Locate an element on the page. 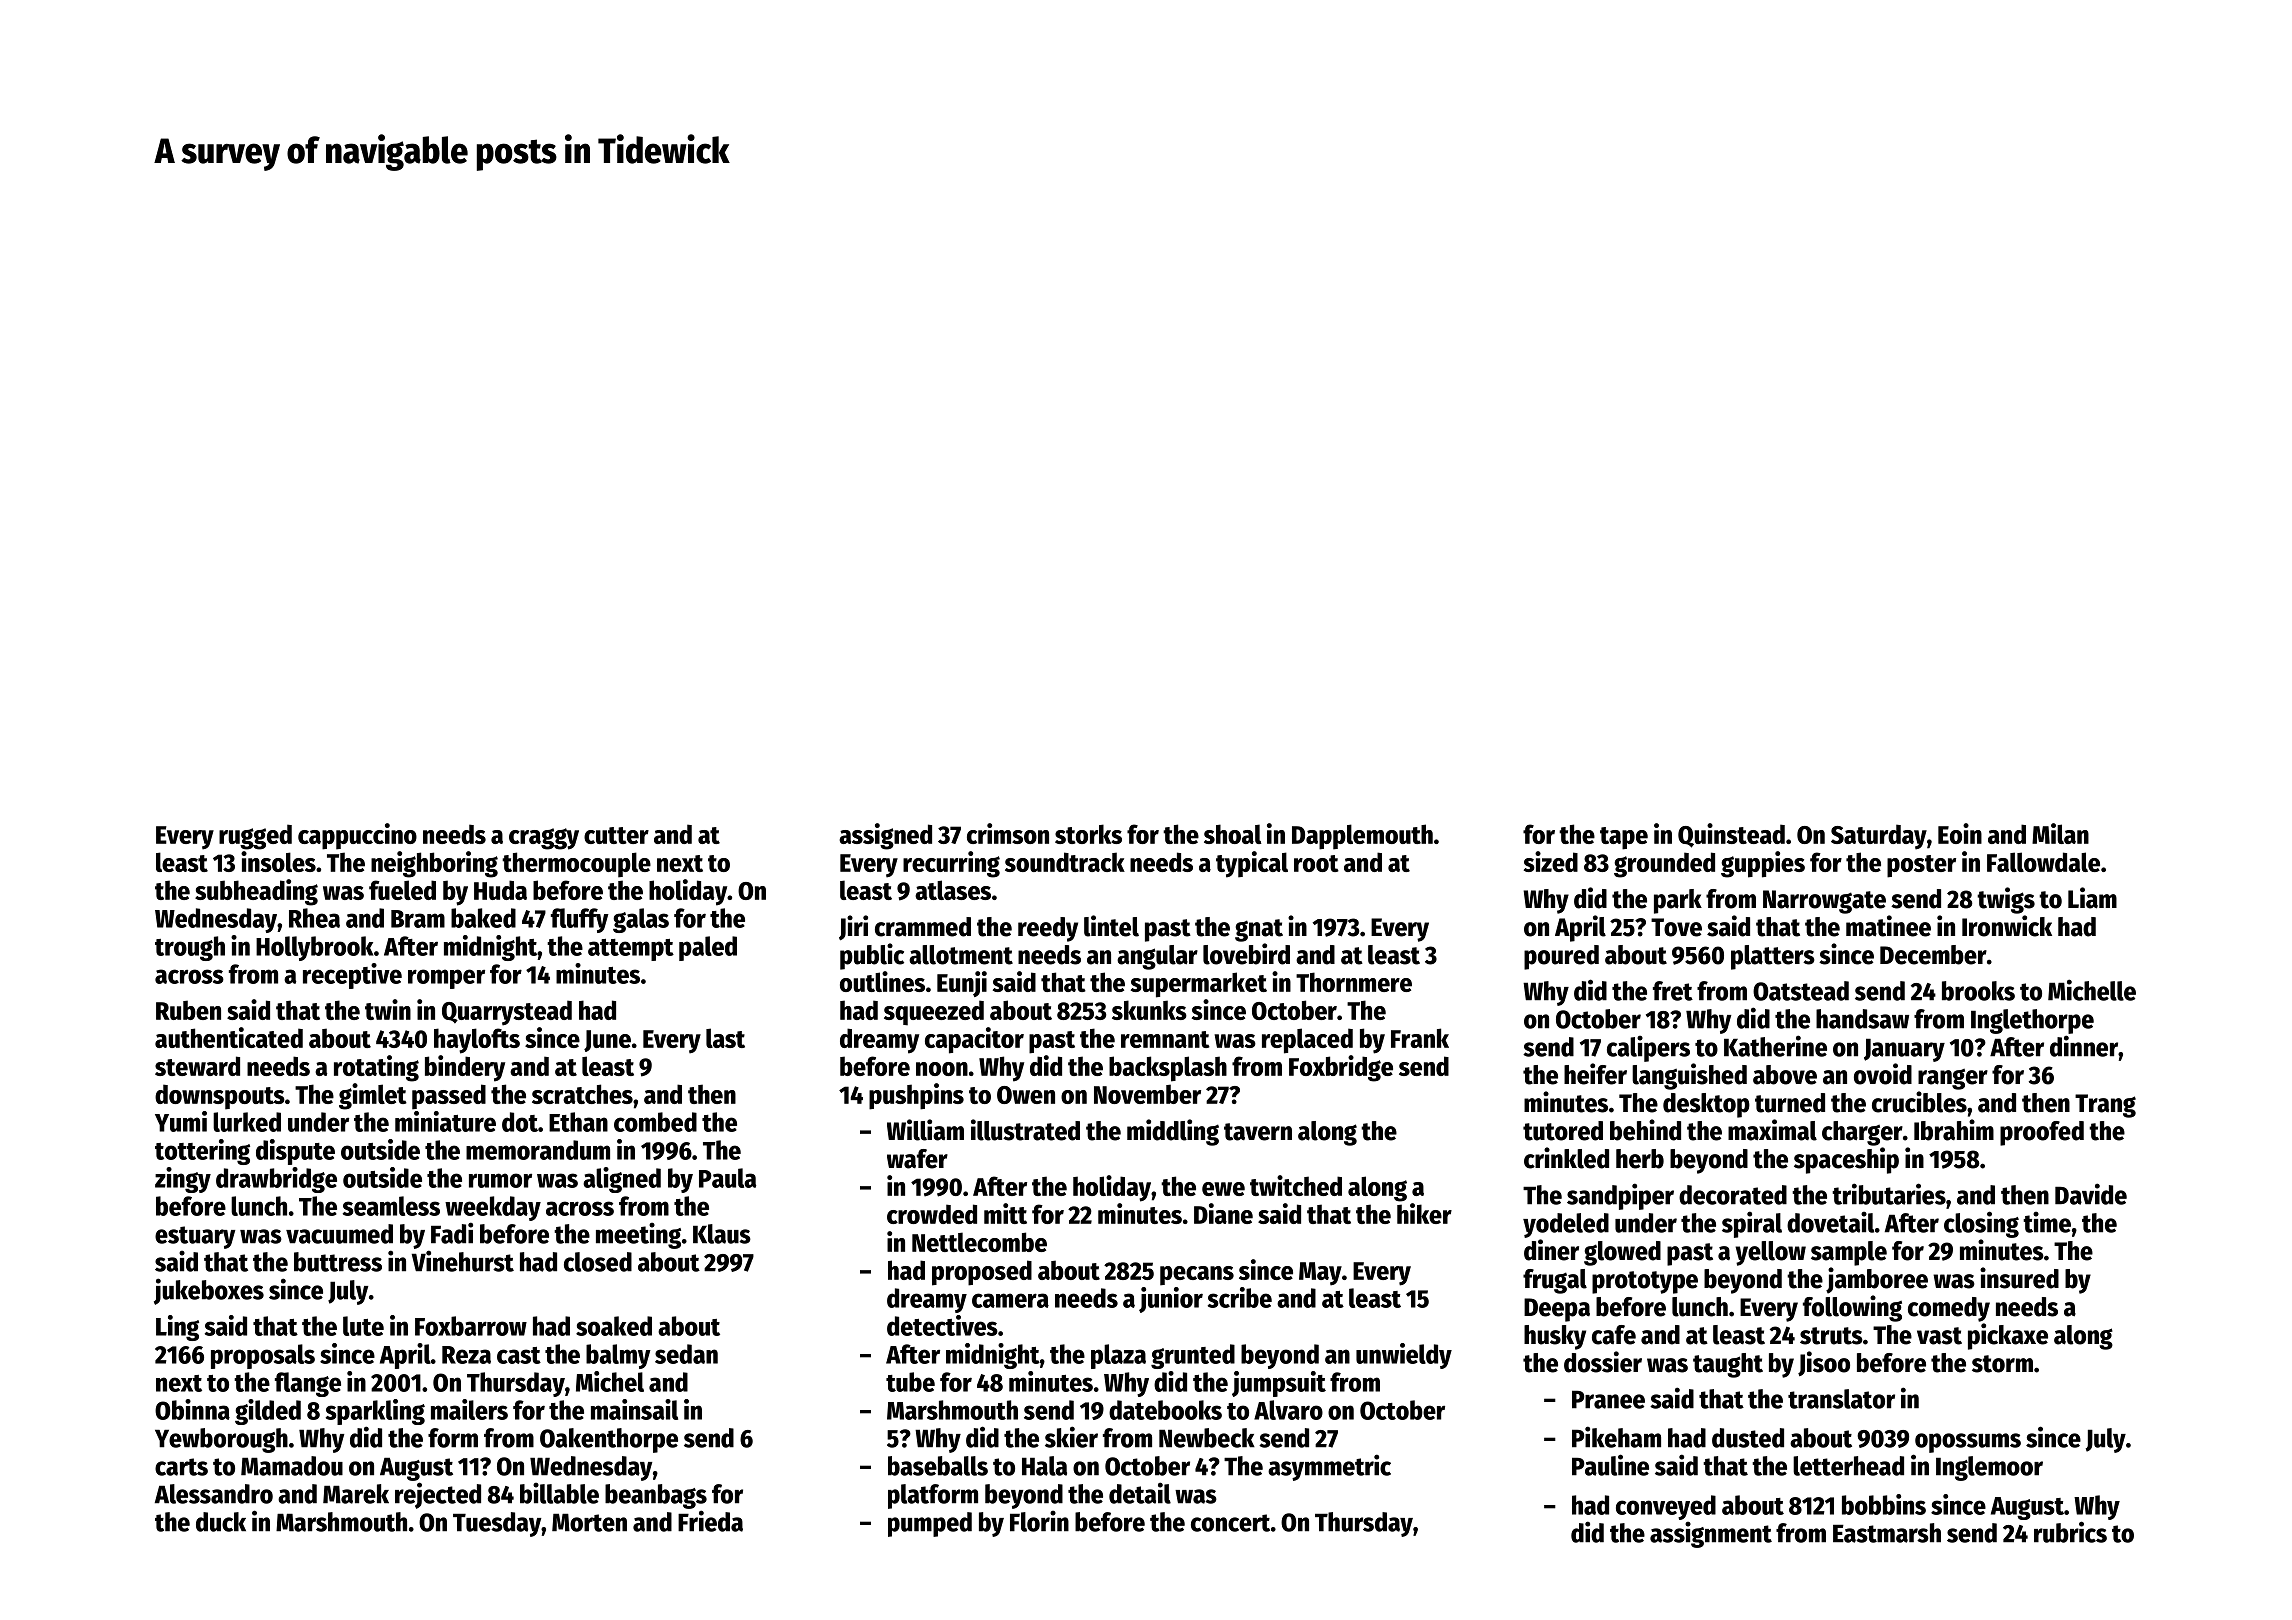  illustrated is located at coordinates (1025, 1130).
